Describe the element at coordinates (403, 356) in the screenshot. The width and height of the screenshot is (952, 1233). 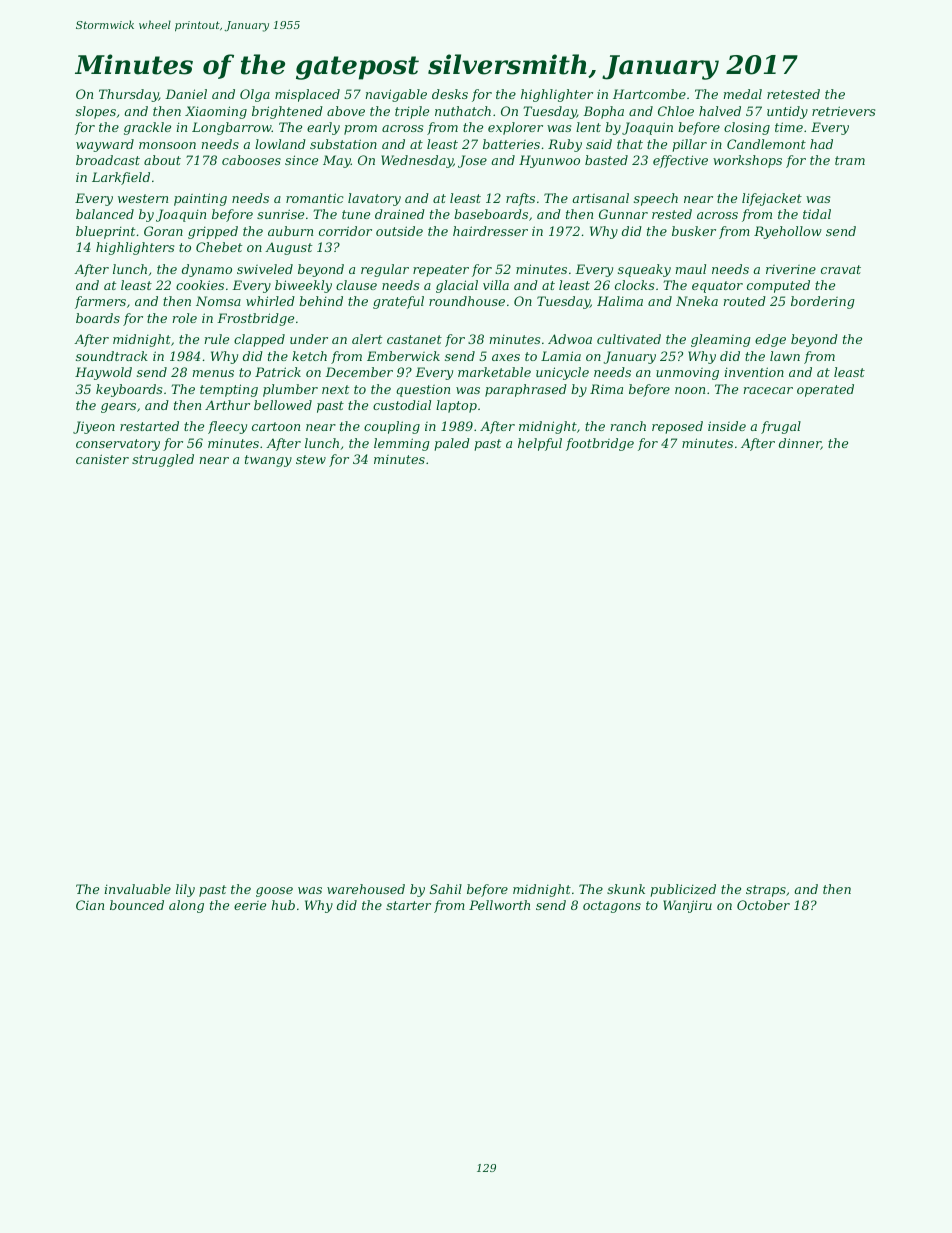
I see `Emberwick` at that location.
